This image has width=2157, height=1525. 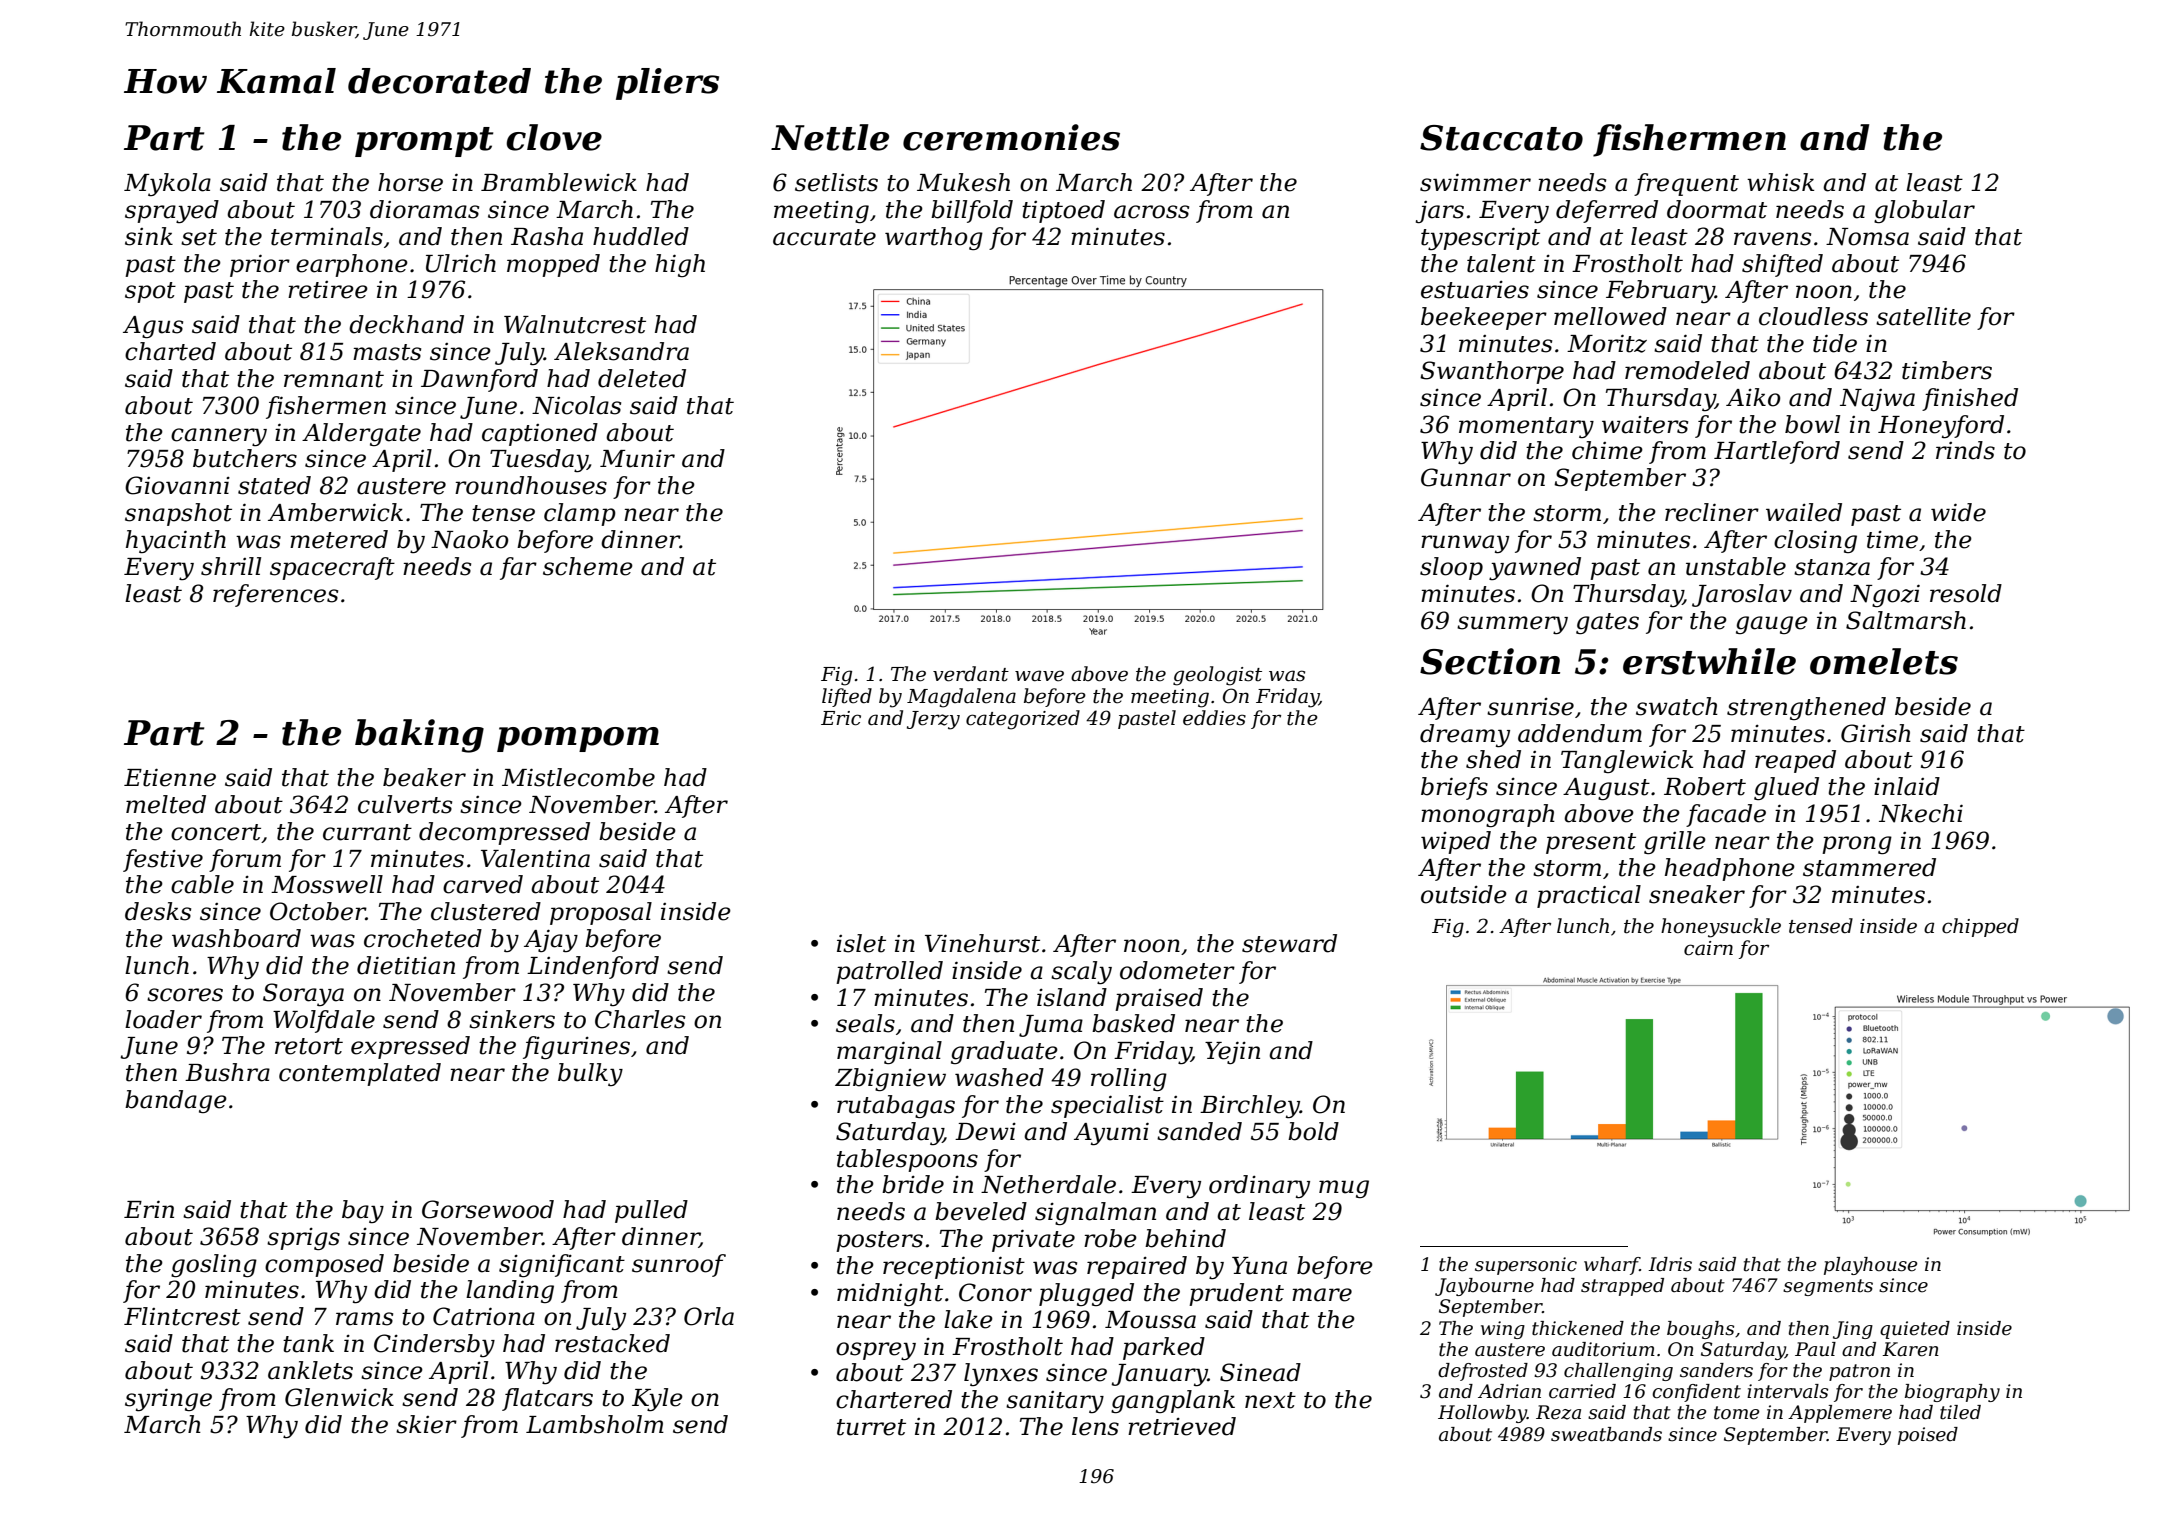 What do you see at coordinates (590, 1075) in the image?
I see `bulky` at bounding box center [590, 1075].
